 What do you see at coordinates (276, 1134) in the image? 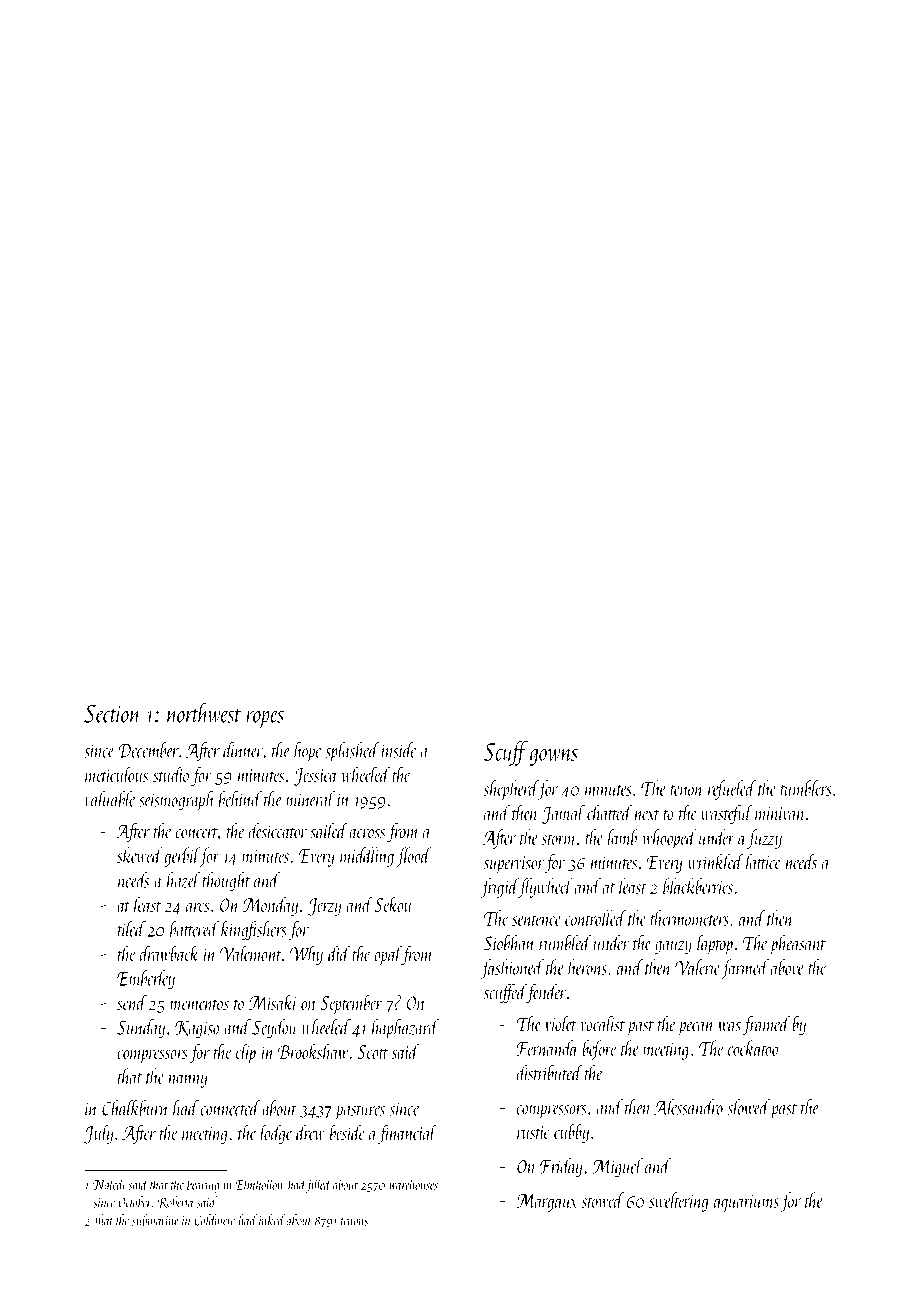
I see `lodge` at bounding box center [276, 1134].
